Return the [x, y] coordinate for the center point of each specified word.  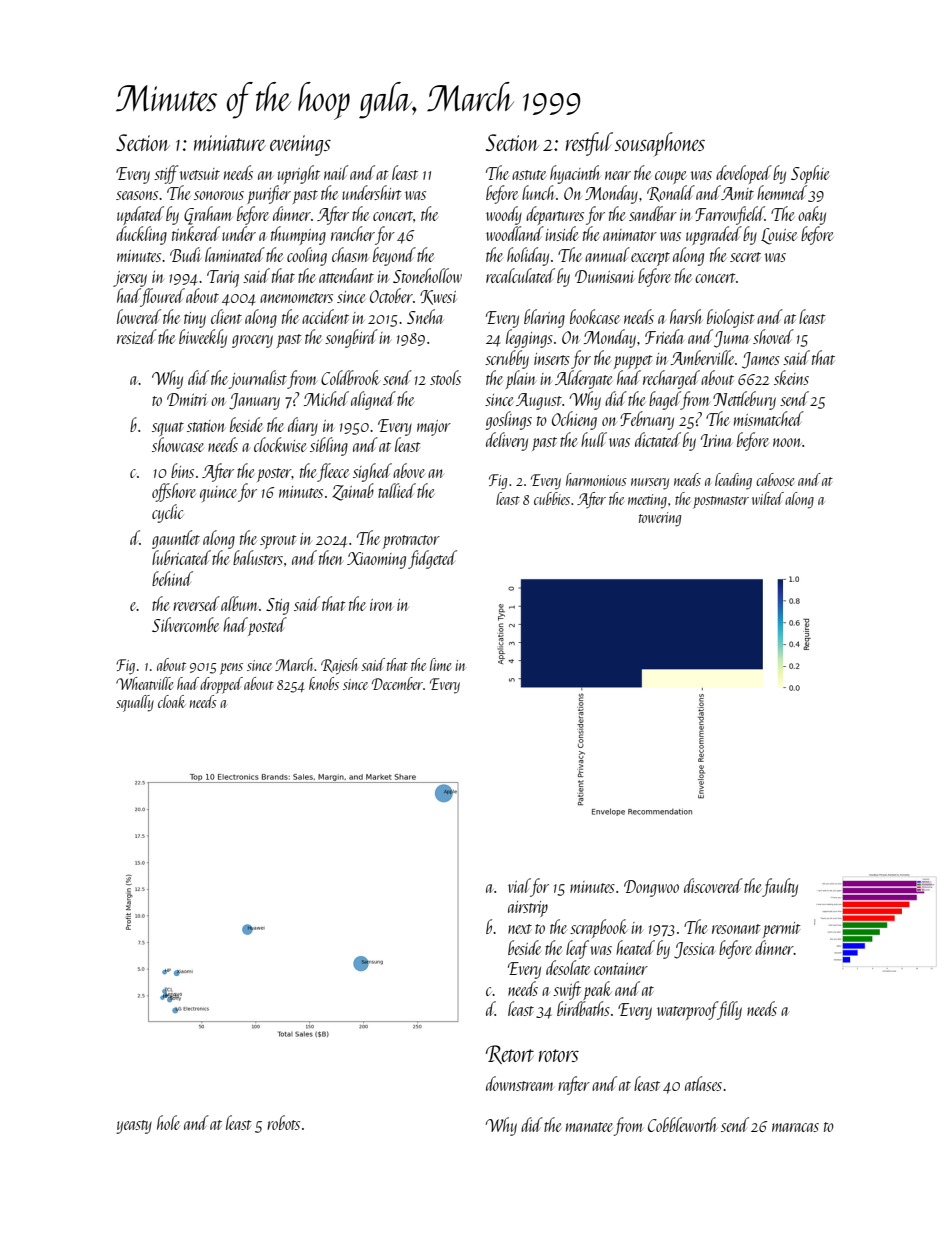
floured [163, 297]
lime [440, 664]
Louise [779, 236]
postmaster [721, 502]
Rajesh [339, 666]
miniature [230, 143]
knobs [324, 683]
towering [660, 519]
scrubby [507, 359]
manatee [589, 1127]
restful [589, 144]
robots [283, 1122]
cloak [171, 701]
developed [744, 174]
